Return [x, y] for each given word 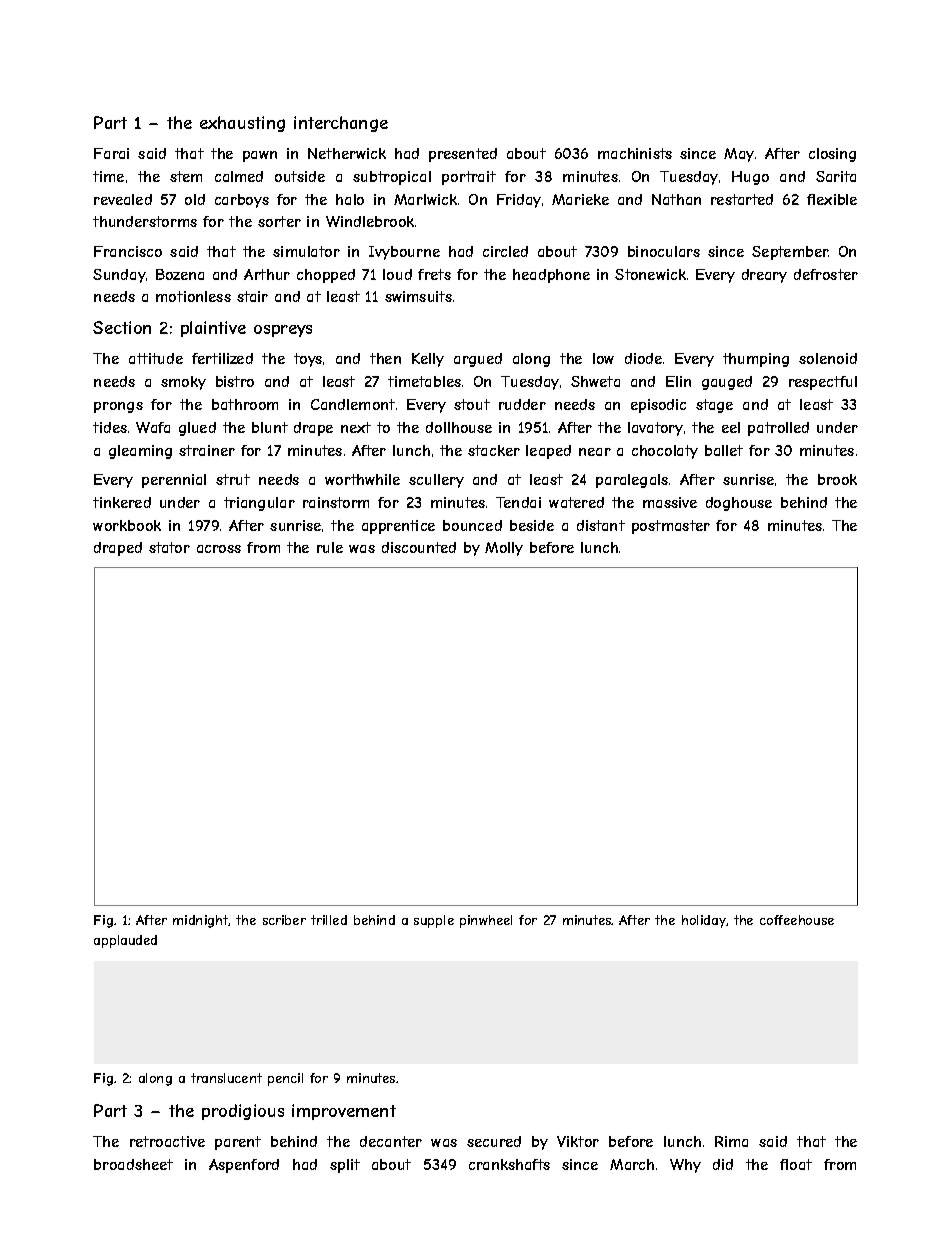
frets [434, 274]
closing [832, 155]
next [356, 427]
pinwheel [486, 921]
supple [434, 921]
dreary [764, 276]
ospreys [283, 331]
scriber [284, 920]
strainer [207, 450]
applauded [125, 941]
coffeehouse [797, 920]
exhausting [242, 124]
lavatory [655, 429]
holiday [704, 921]
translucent [226, 1078]
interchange [341, 124]
